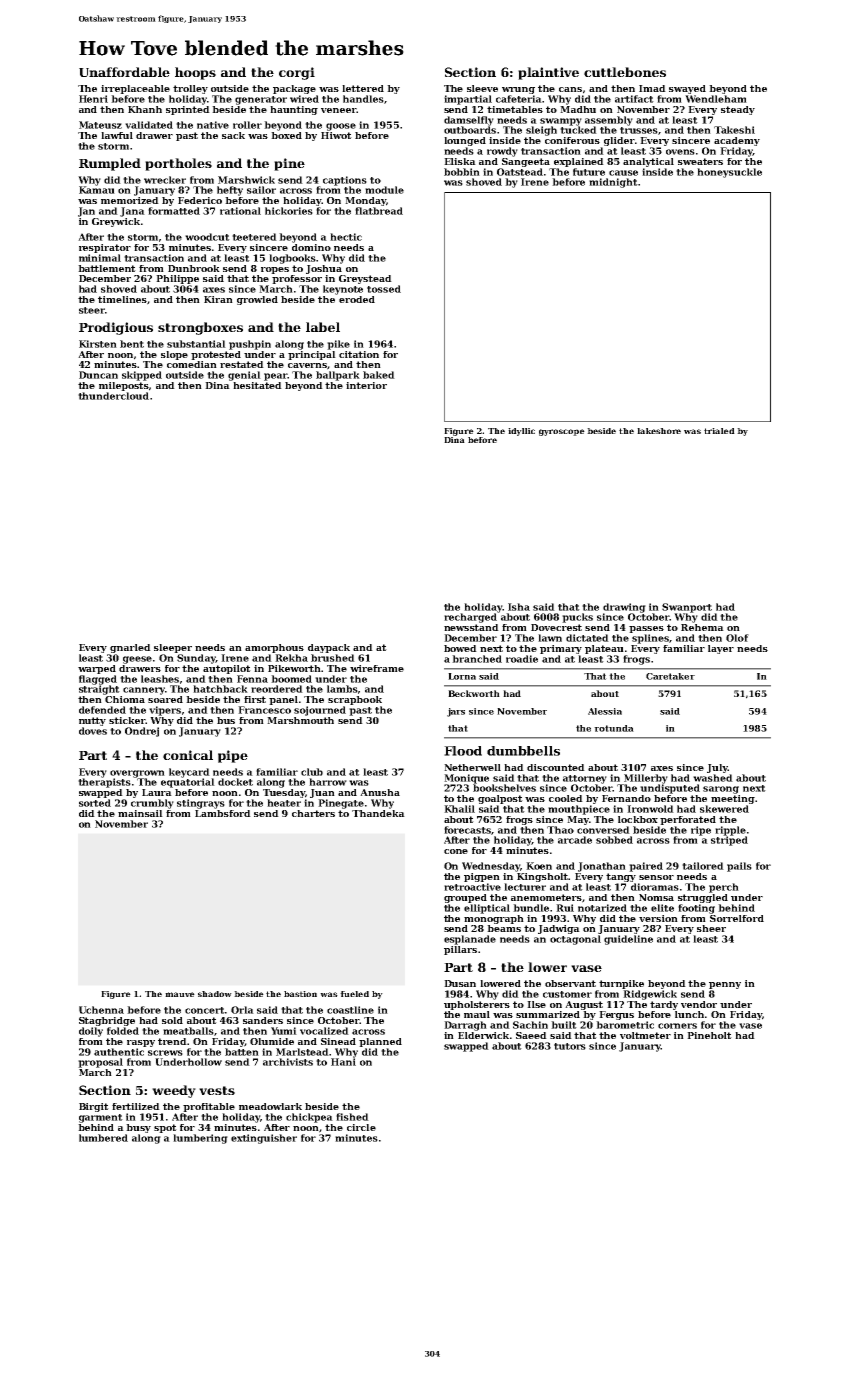 This screenshot has height=1400, width=849. I want to click on lakeshore, so click(659, 431).
